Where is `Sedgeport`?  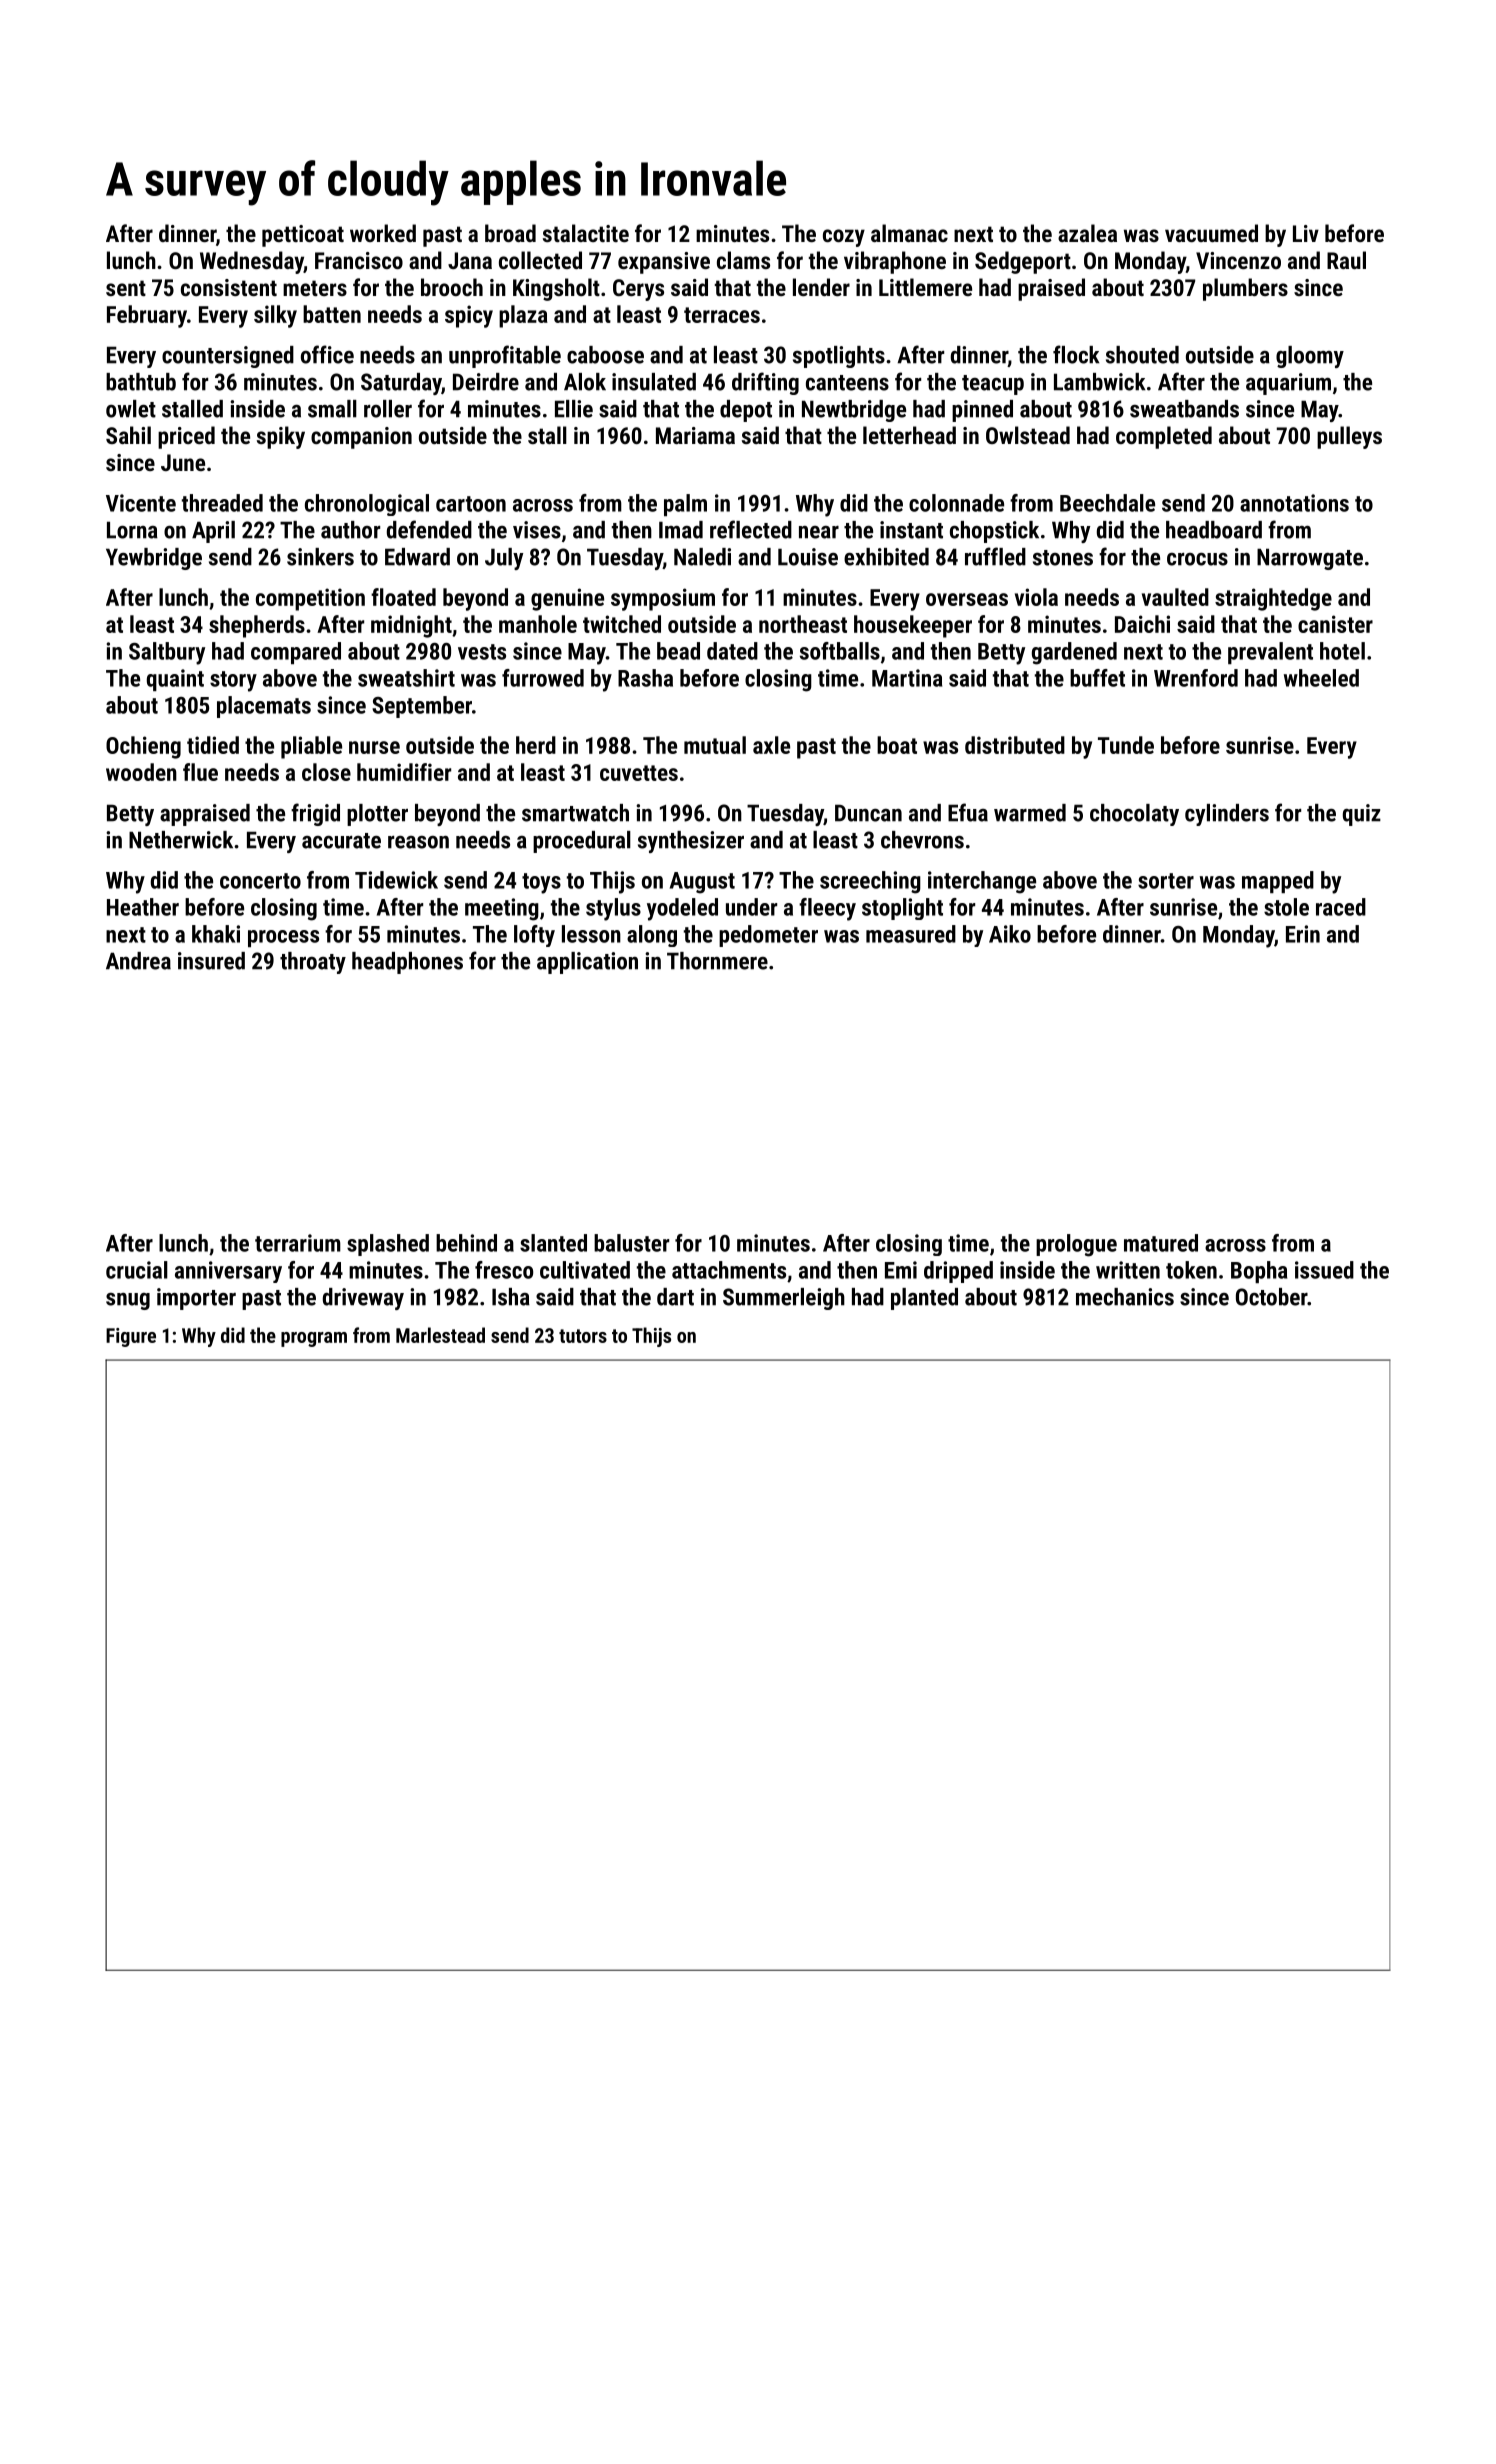 Sedgeport is located at coordinates (1023, 262).
